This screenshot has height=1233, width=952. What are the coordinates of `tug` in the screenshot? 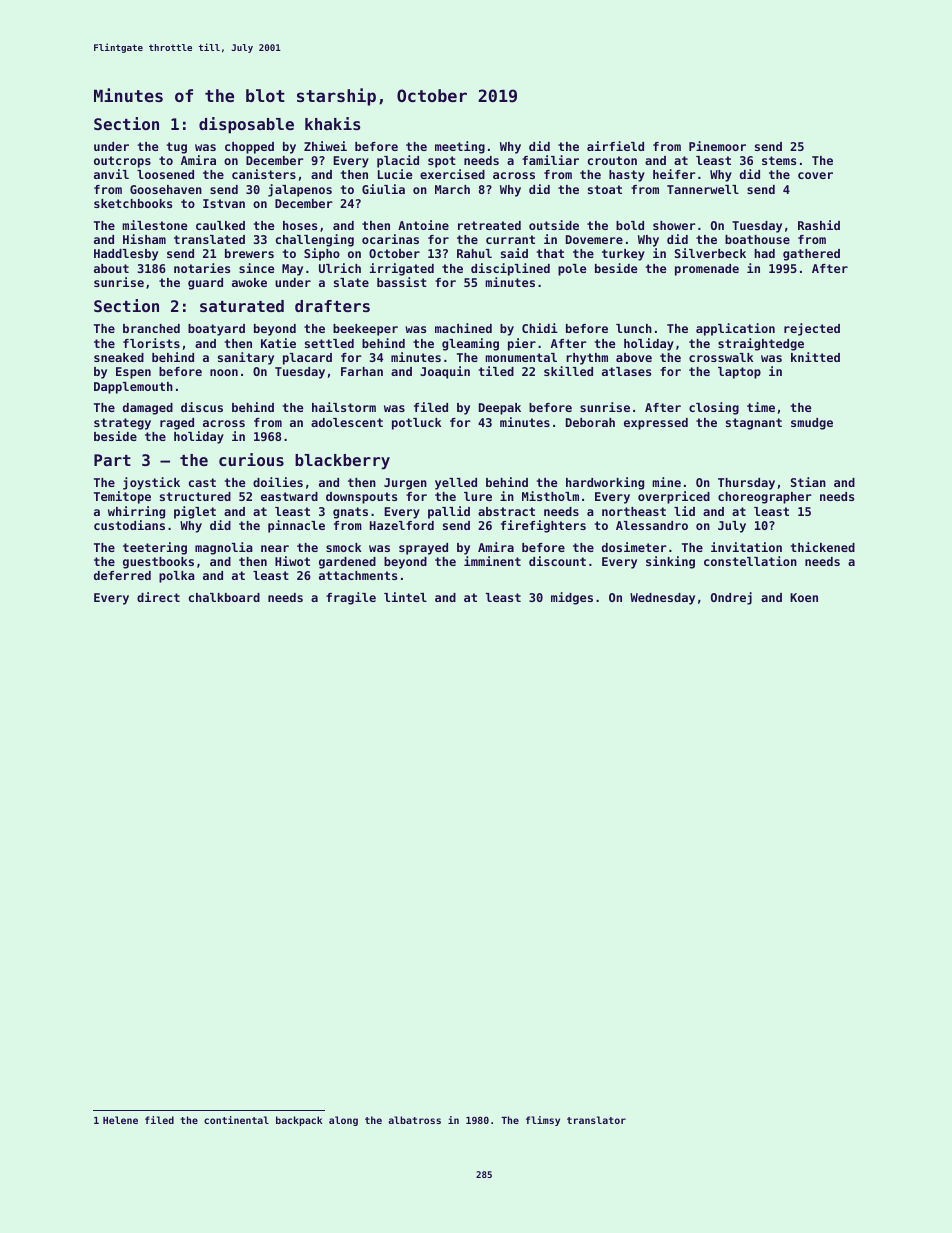 It's located at (176, 148).
